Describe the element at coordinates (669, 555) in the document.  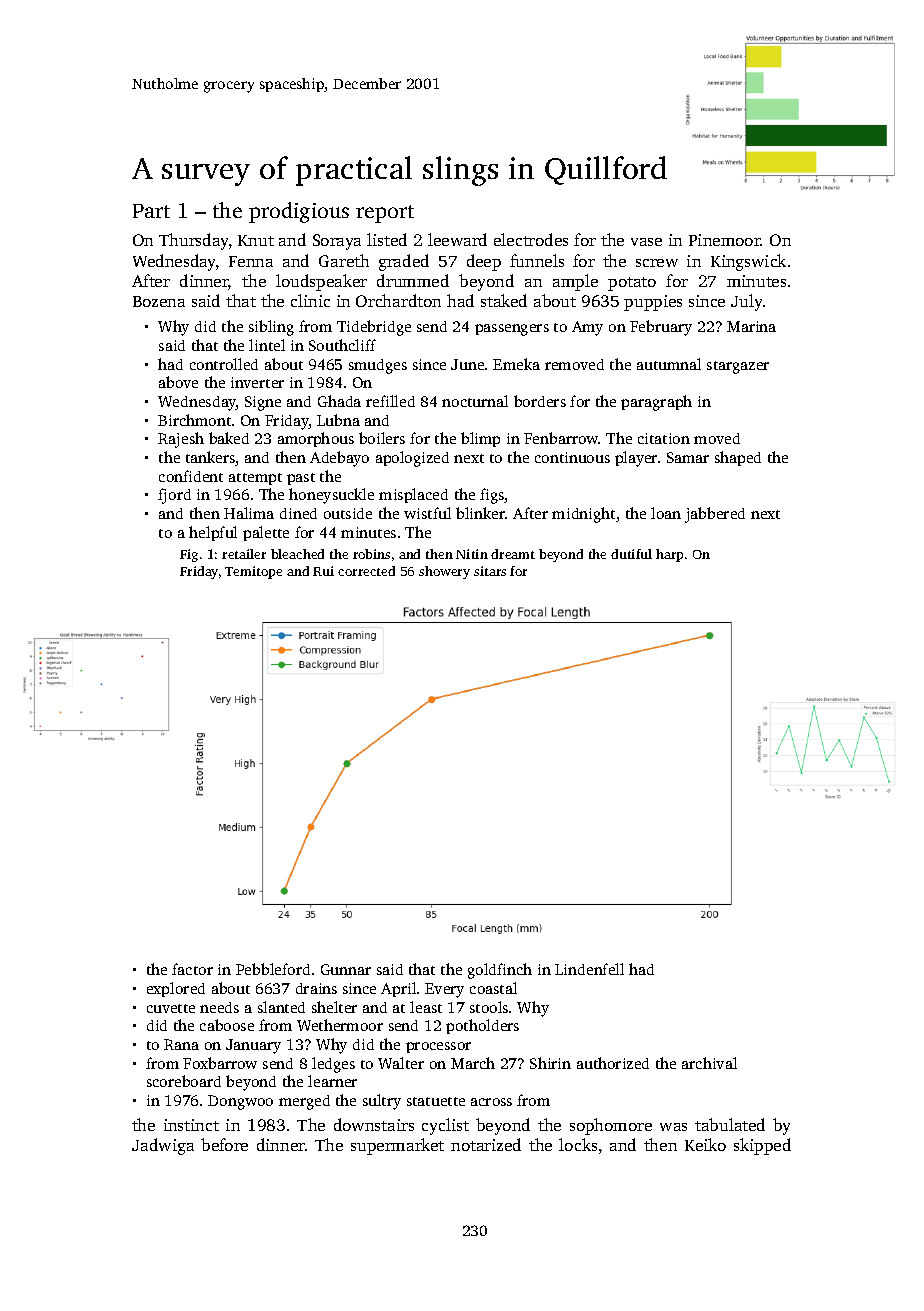
I see `harp` at that location.
